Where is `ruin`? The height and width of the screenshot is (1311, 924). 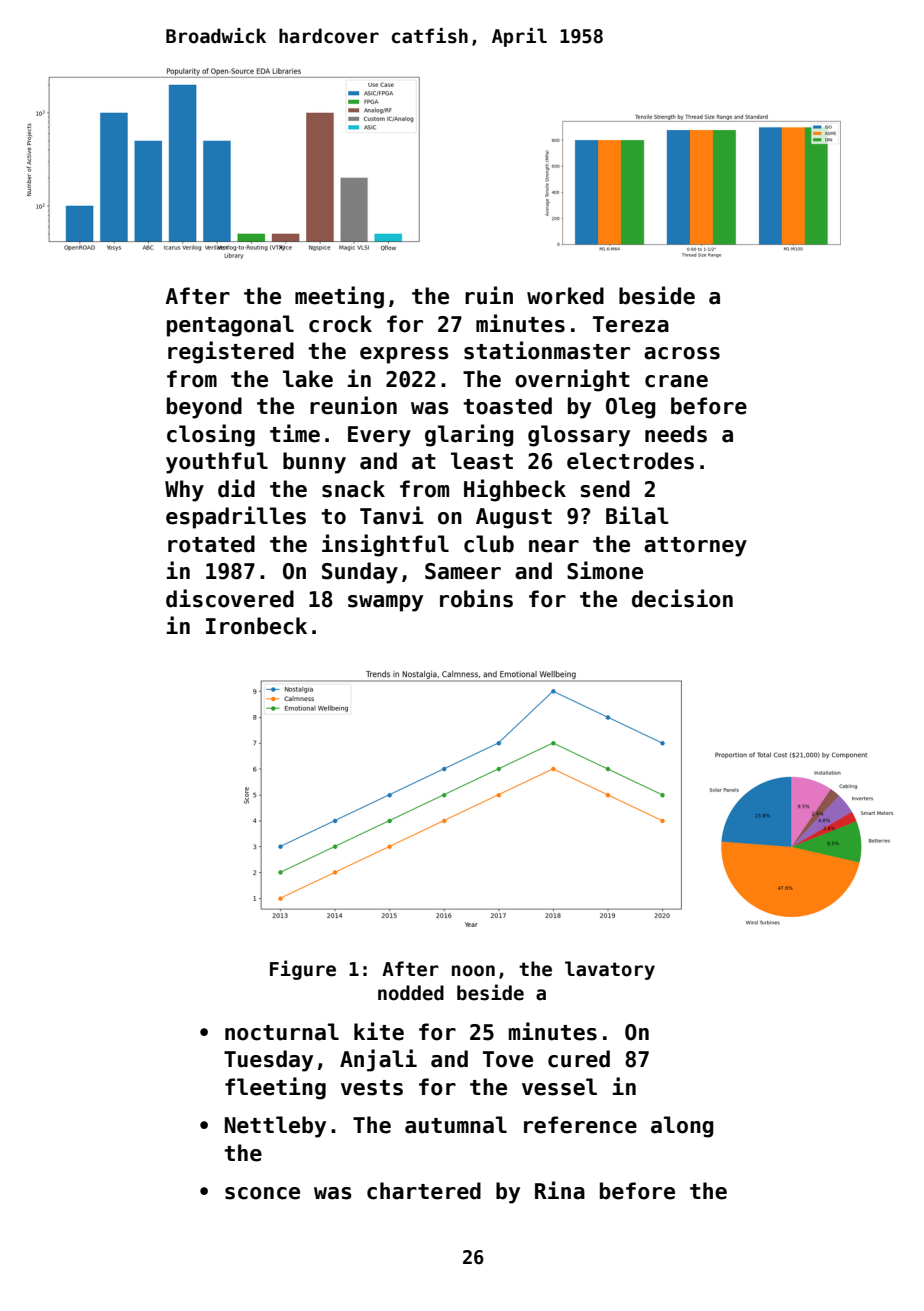
ruin is located at coordinates (489, 295).
